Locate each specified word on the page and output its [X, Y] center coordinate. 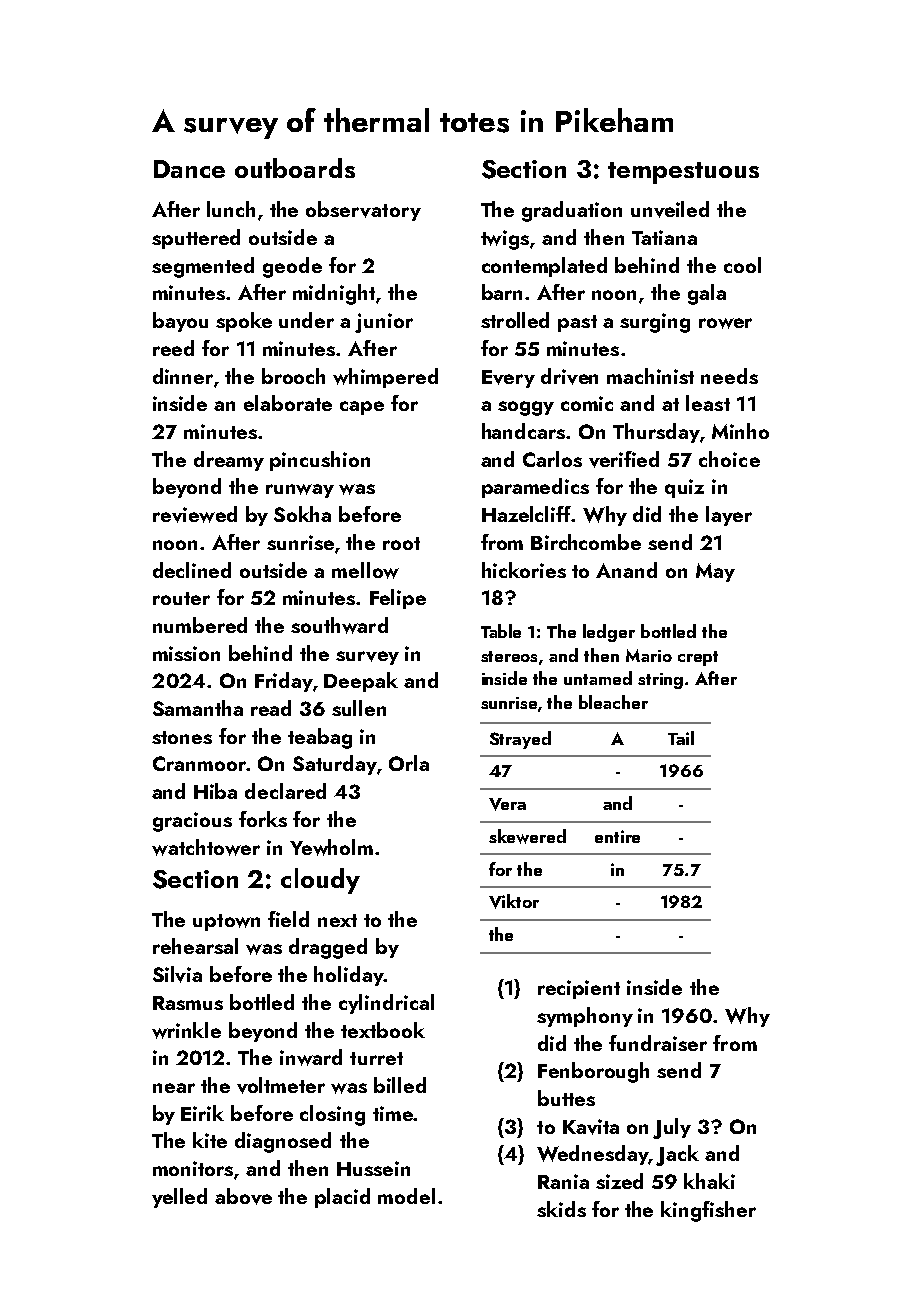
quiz [684, 488]
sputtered [196, 239]
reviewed [195, 514]
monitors [193, 1168]
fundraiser [658, 1043]
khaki [709, 1181]
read [271, 708]
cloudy [320, 881]
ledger [609, 633]
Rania [563, 1181]
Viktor [514, 901]
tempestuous [683, 173]
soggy [526, 408]
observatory [363, 211]
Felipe [398, 599]
